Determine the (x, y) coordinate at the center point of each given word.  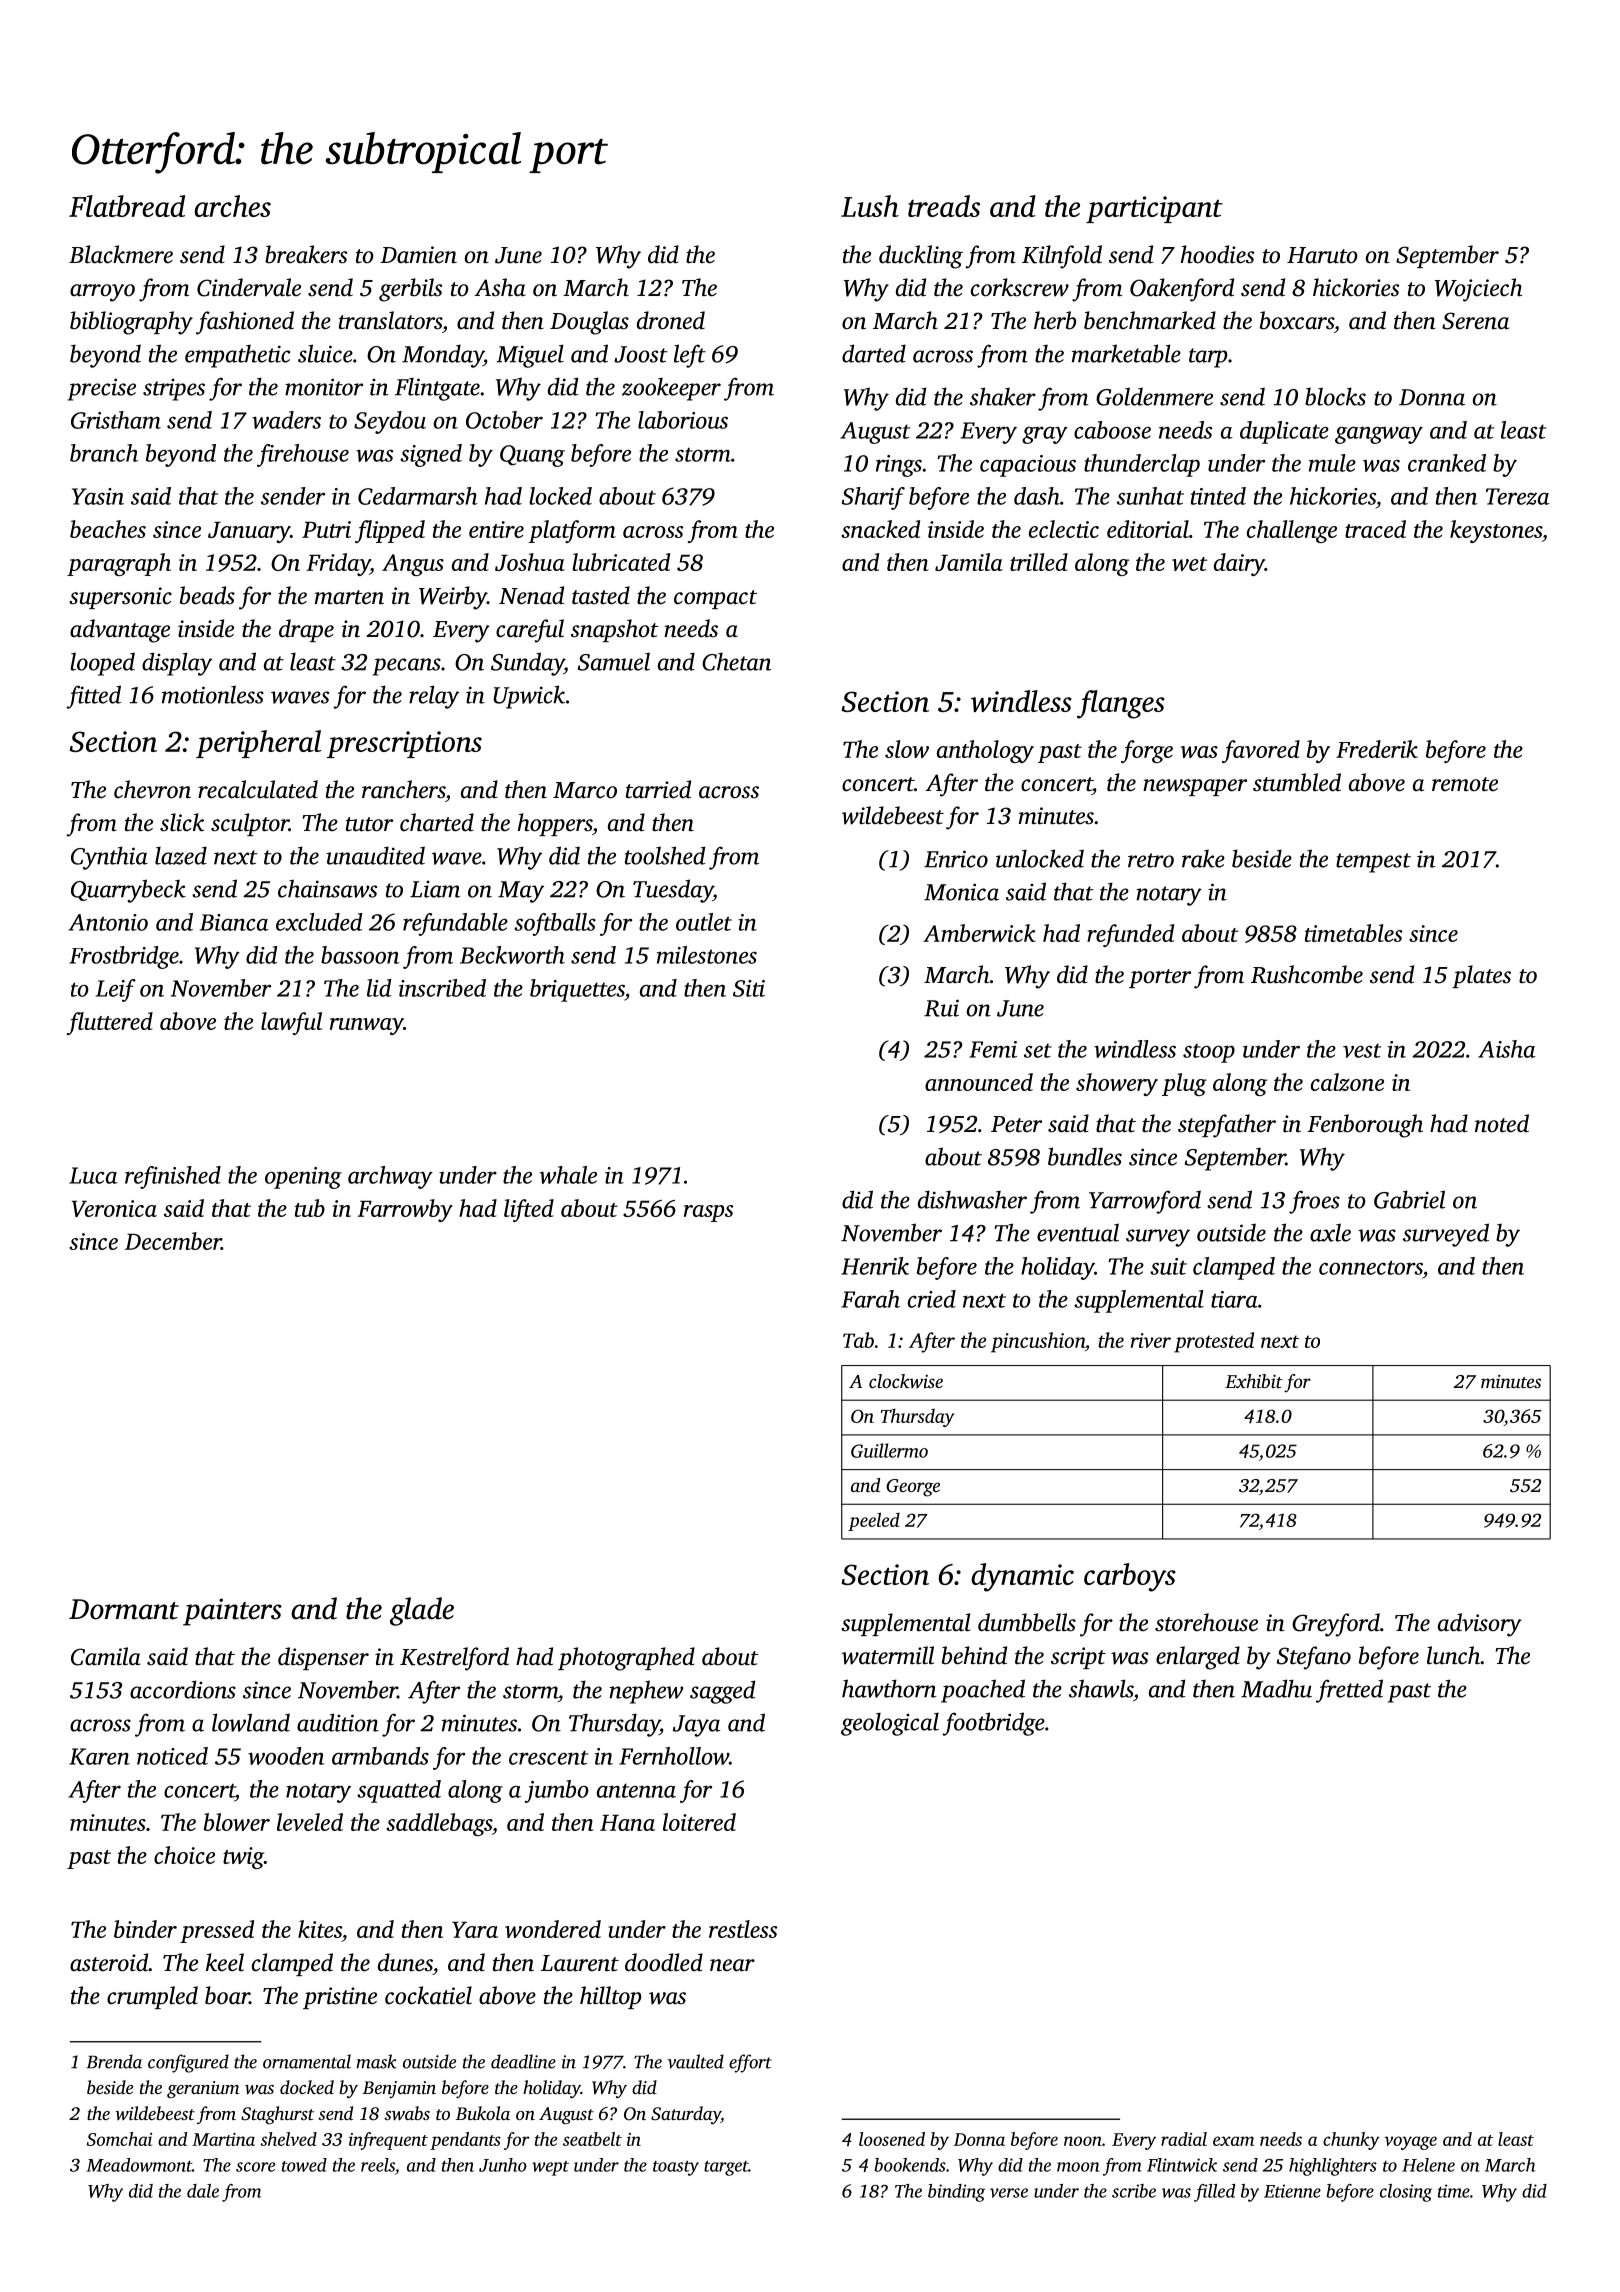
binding (956, 2193)
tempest (1373, 863)
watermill (888, 1655)
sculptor (250, 824)
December (173, 1241)
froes (1314, 1202)
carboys (1130, 1577)
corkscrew (1020, 287)
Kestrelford (454, 1659)
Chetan (736, 662)
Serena (1475, 321)
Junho (503, 2165)
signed (431, 455)
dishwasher (972, 1199)
